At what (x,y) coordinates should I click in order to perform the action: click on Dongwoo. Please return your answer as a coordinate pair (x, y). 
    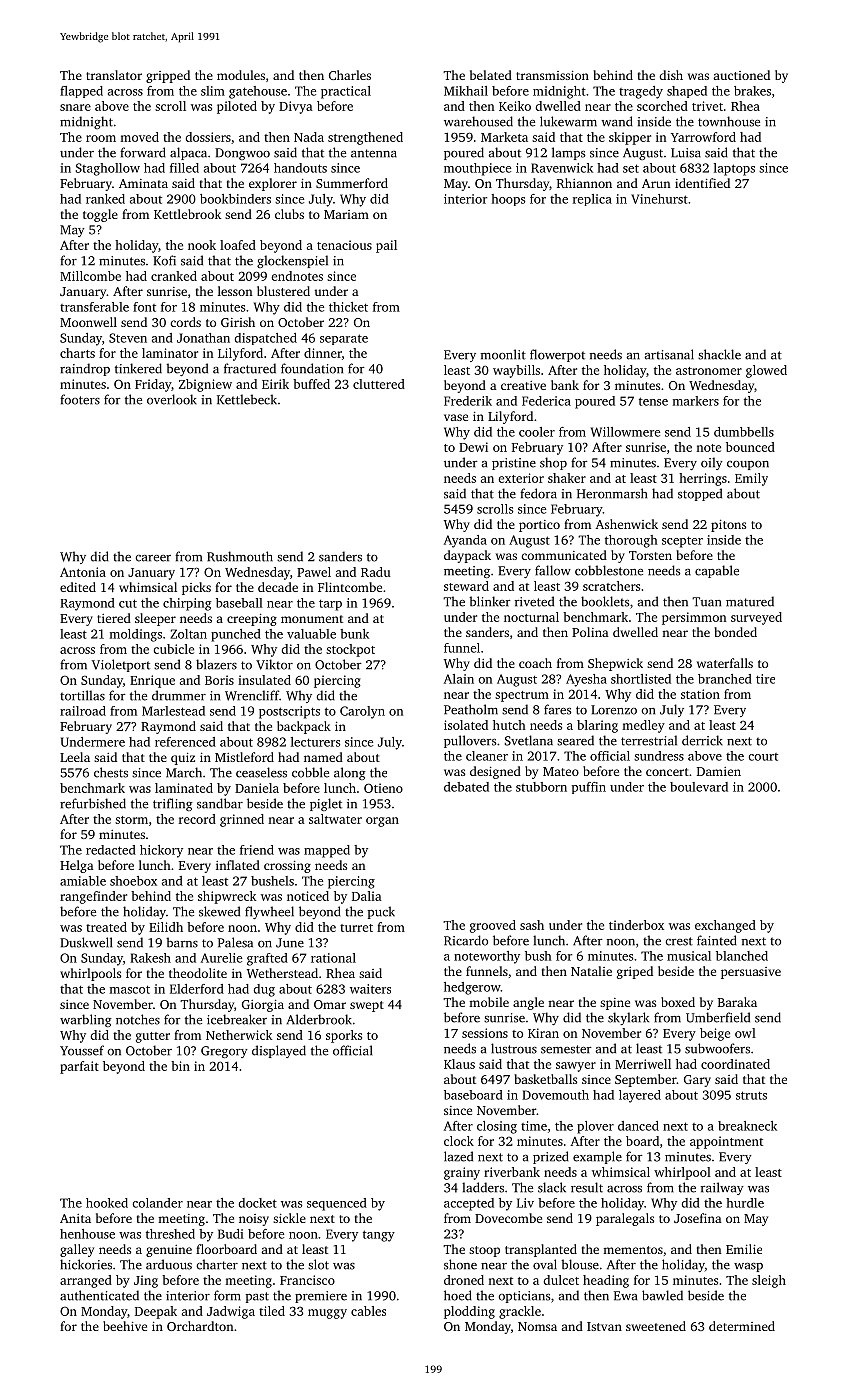
    Looking at the image, I should click on (242, 154).
